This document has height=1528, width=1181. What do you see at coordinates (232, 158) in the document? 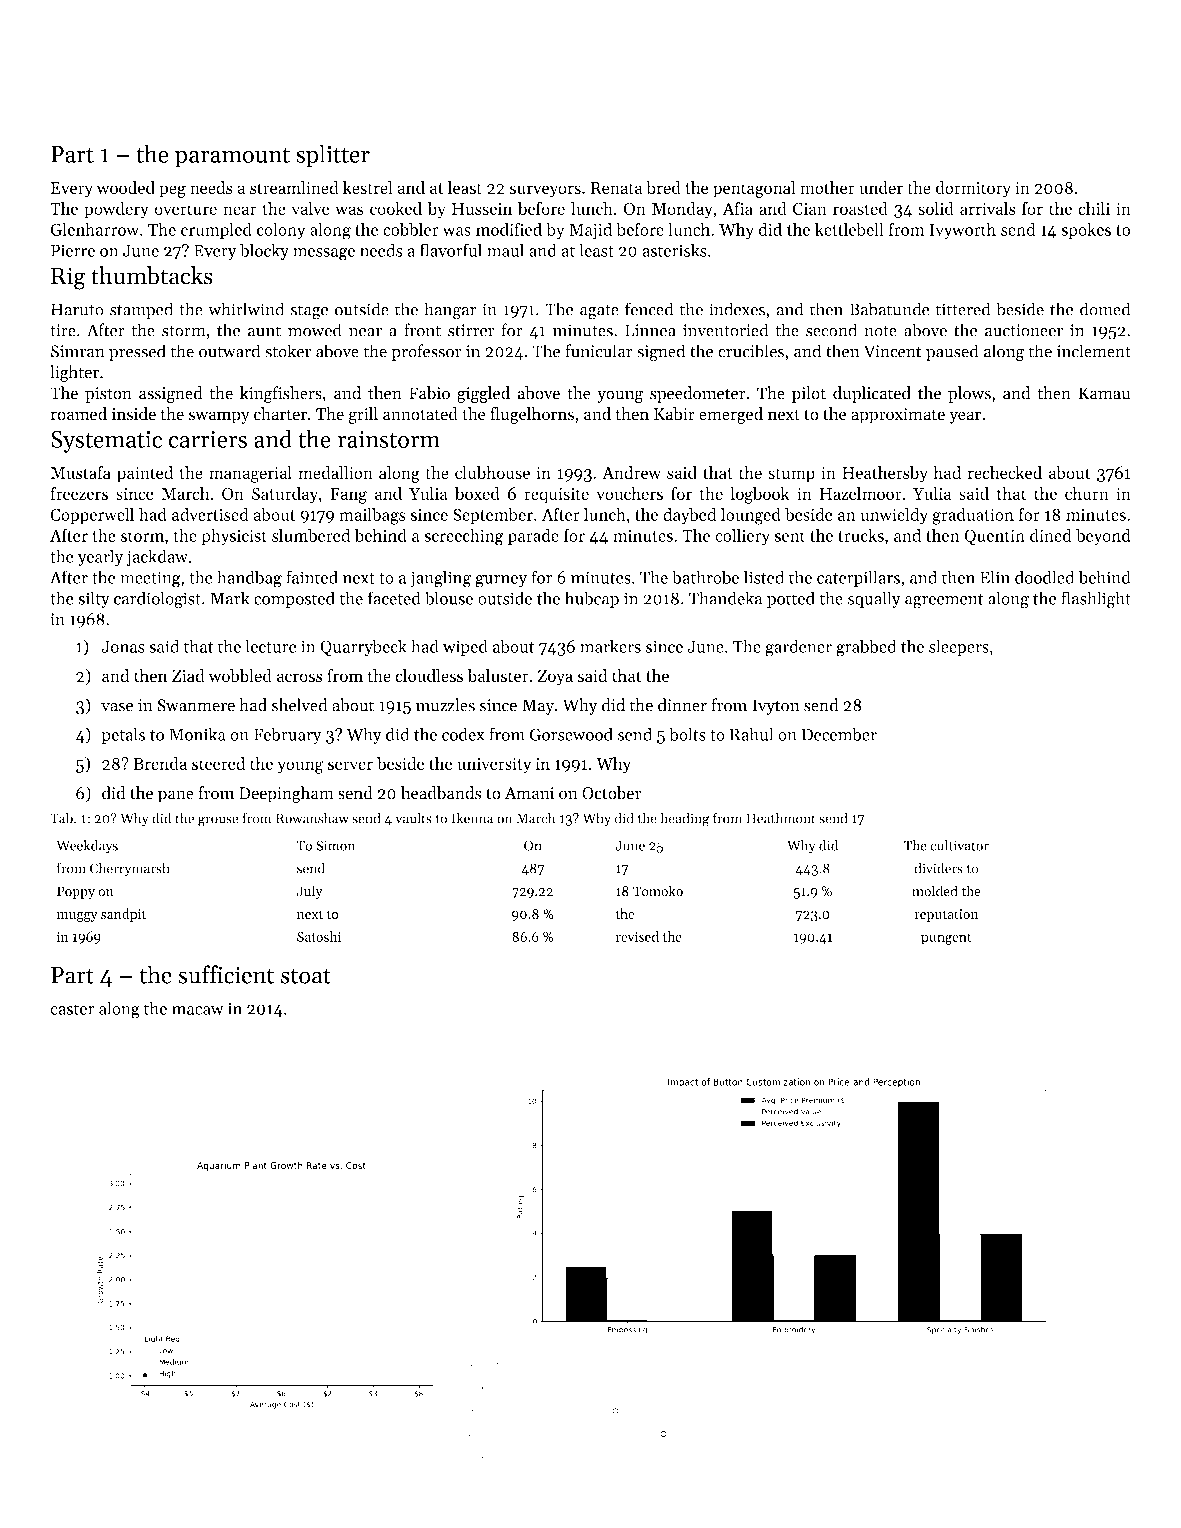
I see `paramount` at bounding box center [232, 158].
